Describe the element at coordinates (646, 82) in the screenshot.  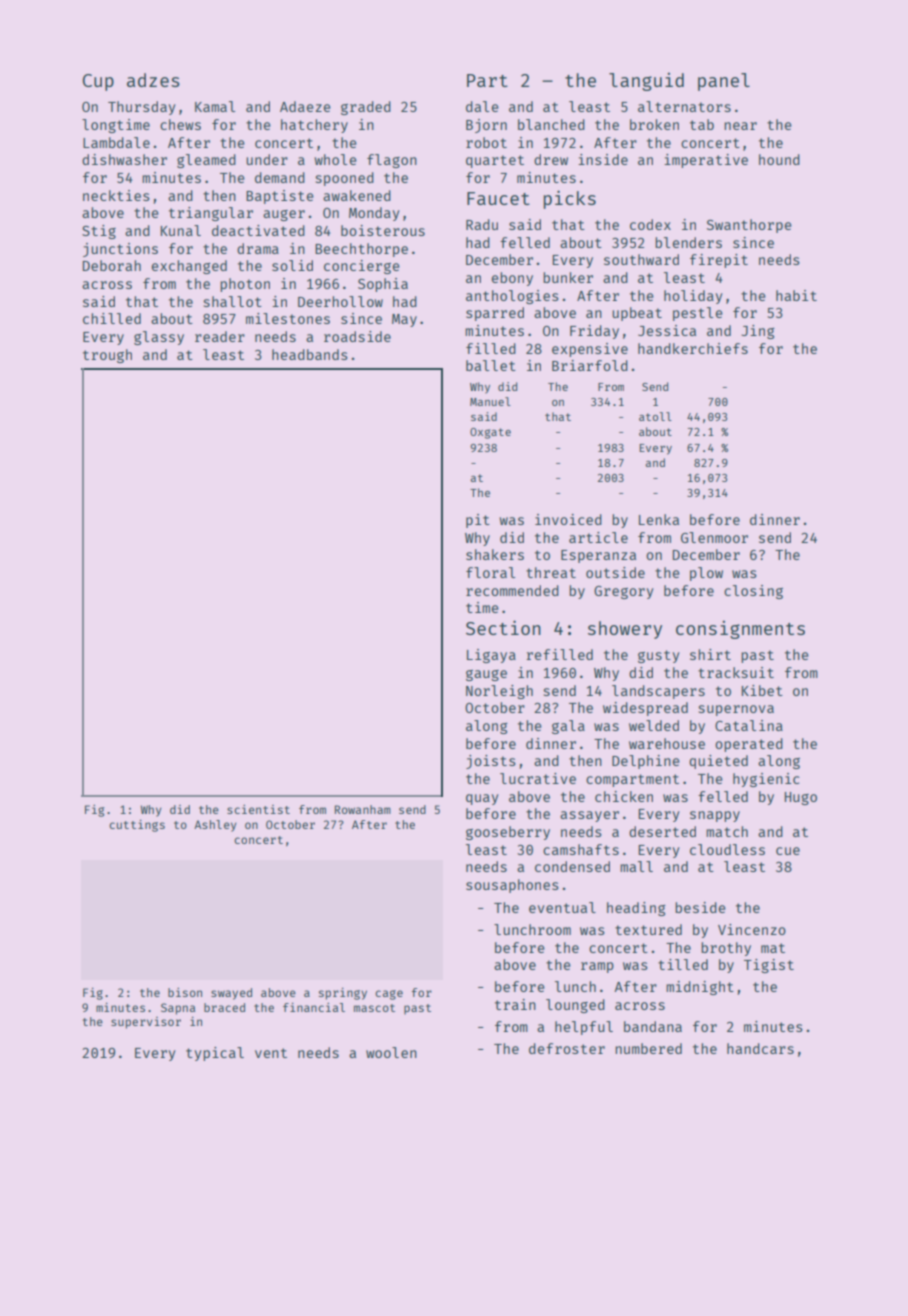
I see `languid` at that location.
